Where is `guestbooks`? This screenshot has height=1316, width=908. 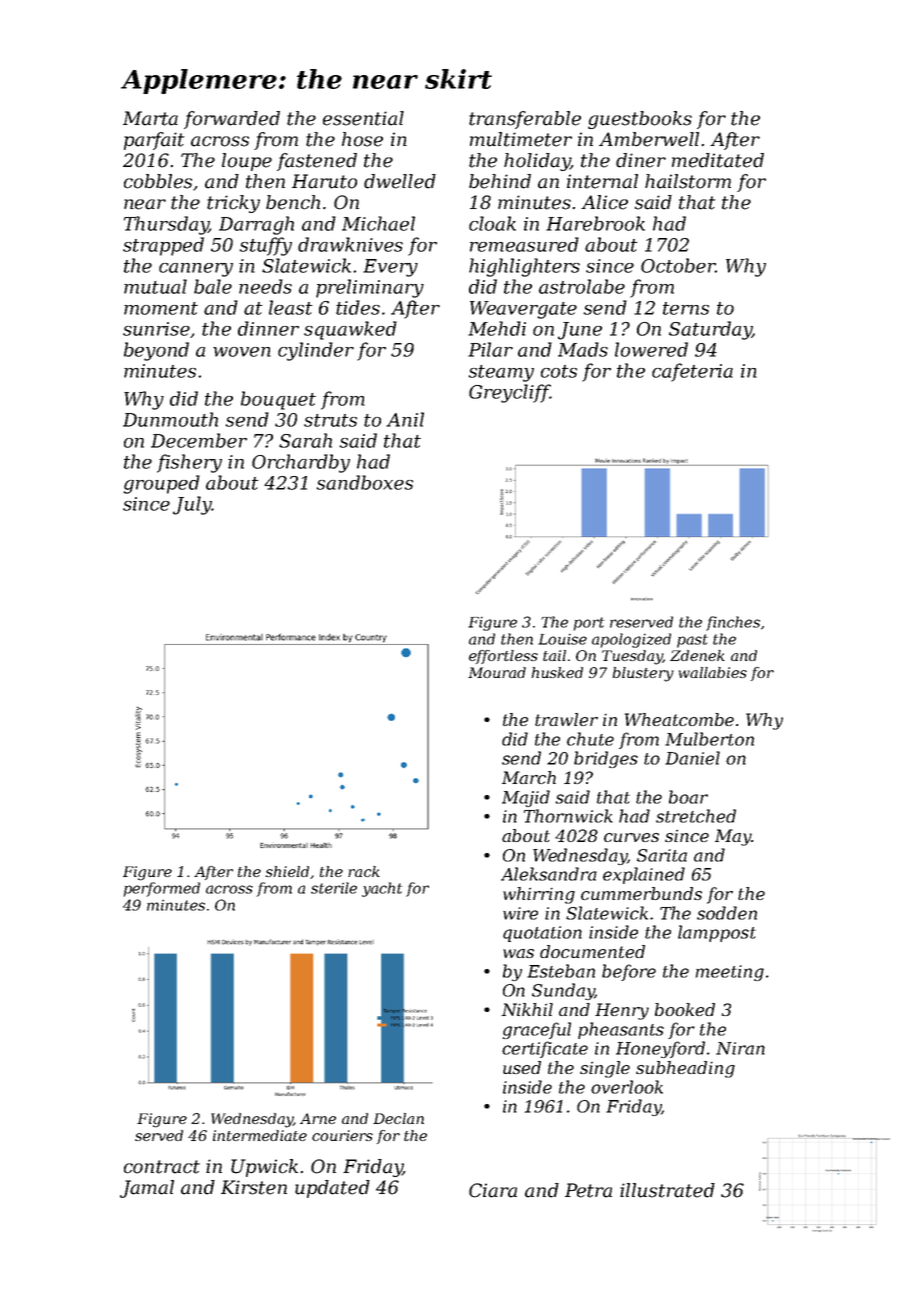
guestbooks is located at coordinates (640, 120).
